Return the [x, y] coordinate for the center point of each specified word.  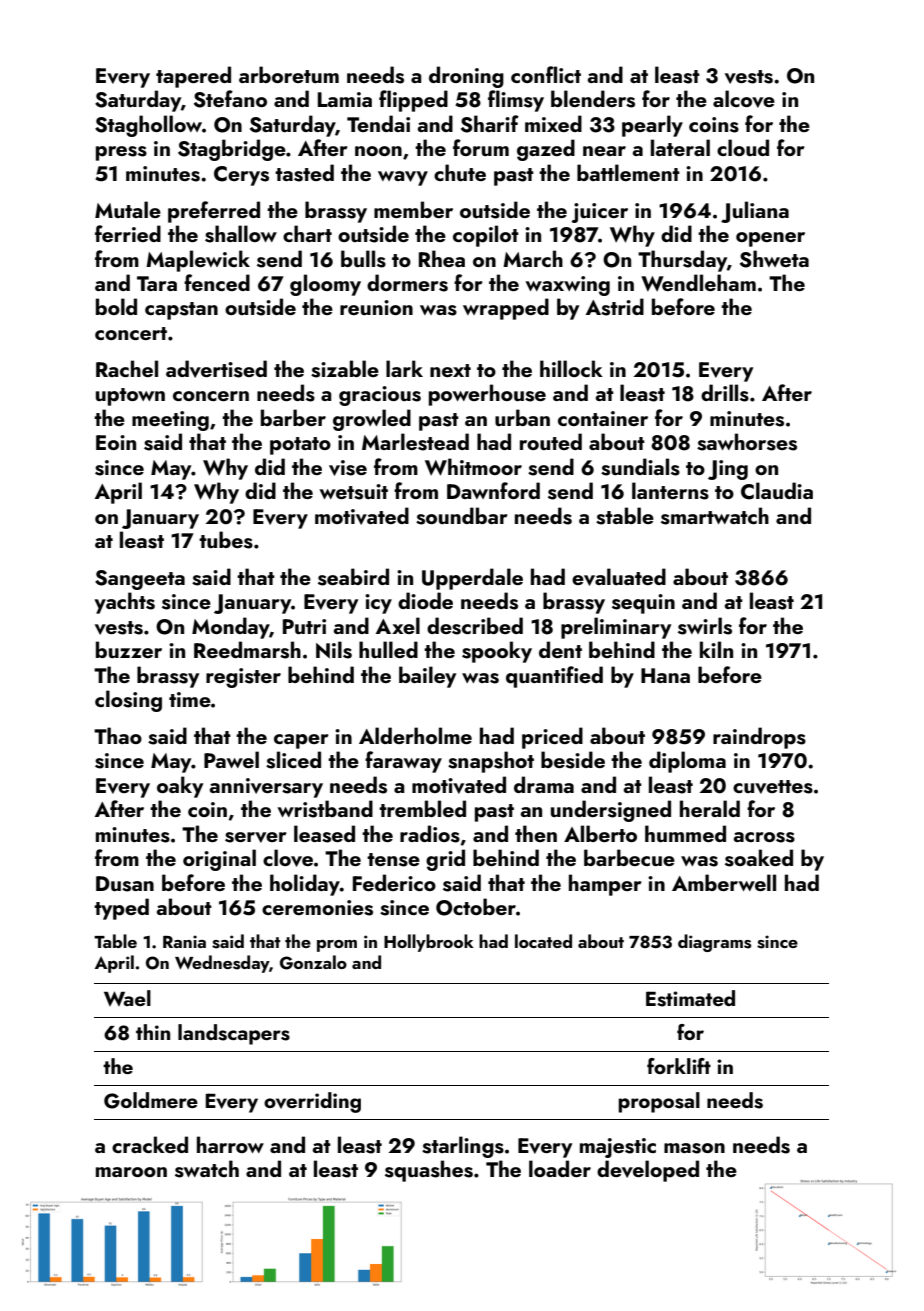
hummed [685, 833]
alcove [744, 99]
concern [211, 396]
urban [522, 417]
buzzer [129, 649]
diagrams [714, 943]
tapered [193, 77]
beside [573, 760]
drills [725, 393]
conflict [546, 74]
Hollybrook [429, 943]
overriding [312, 1102]
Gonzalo [313, 962]
